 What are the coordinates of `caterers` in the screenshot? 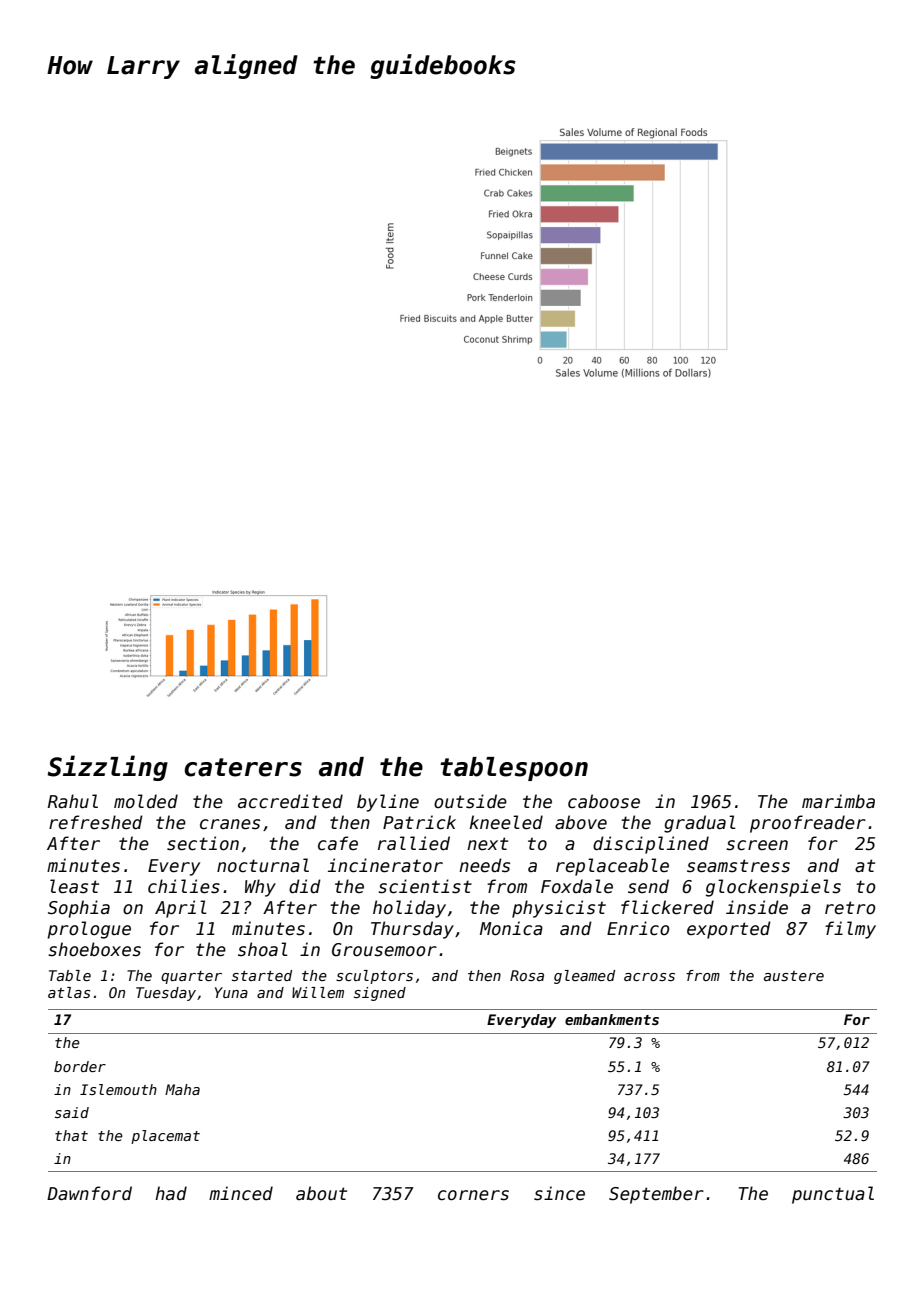 It's located at (243, 767).
